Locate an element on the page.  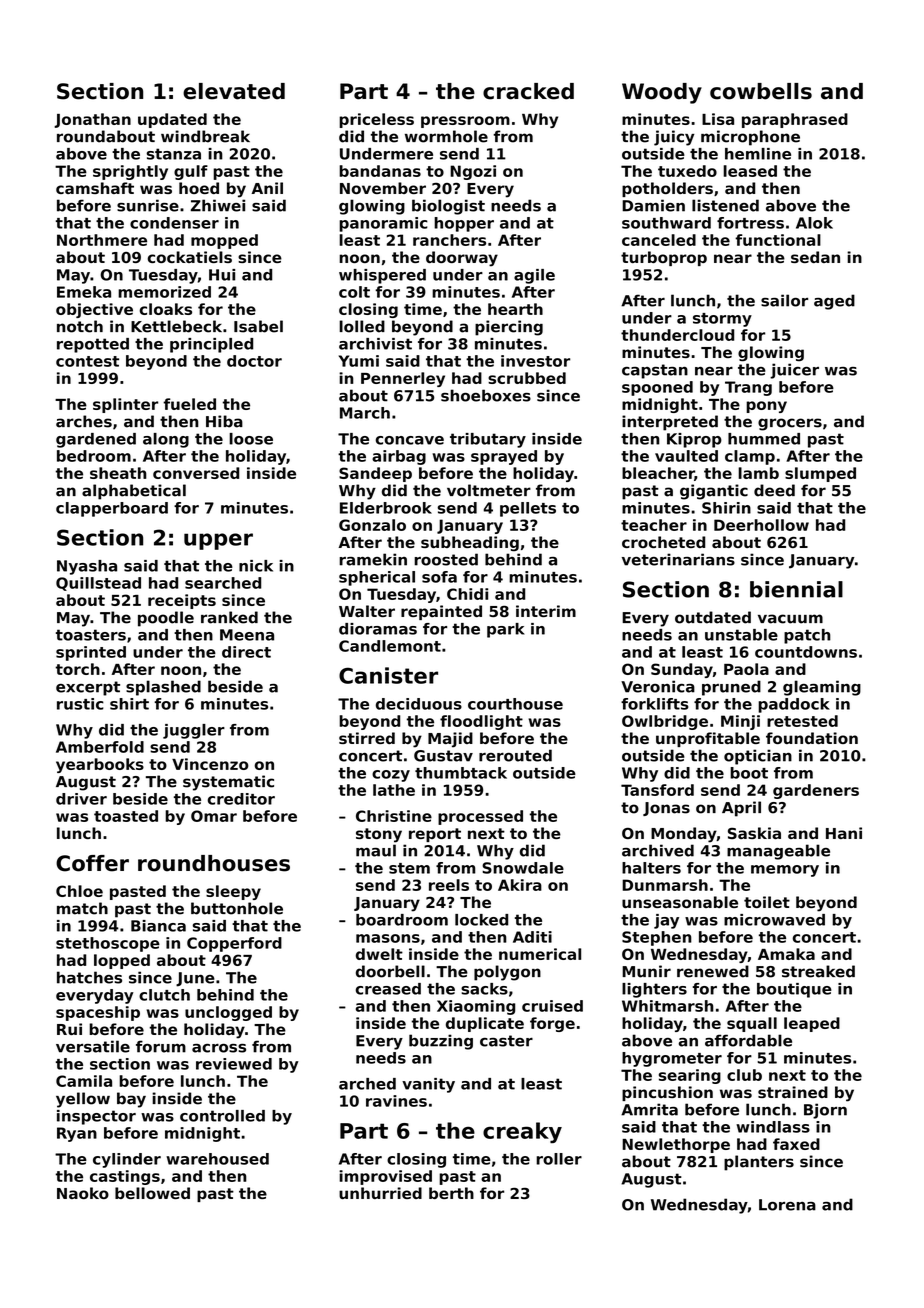
juicer is located at coordinates (794, 371).
